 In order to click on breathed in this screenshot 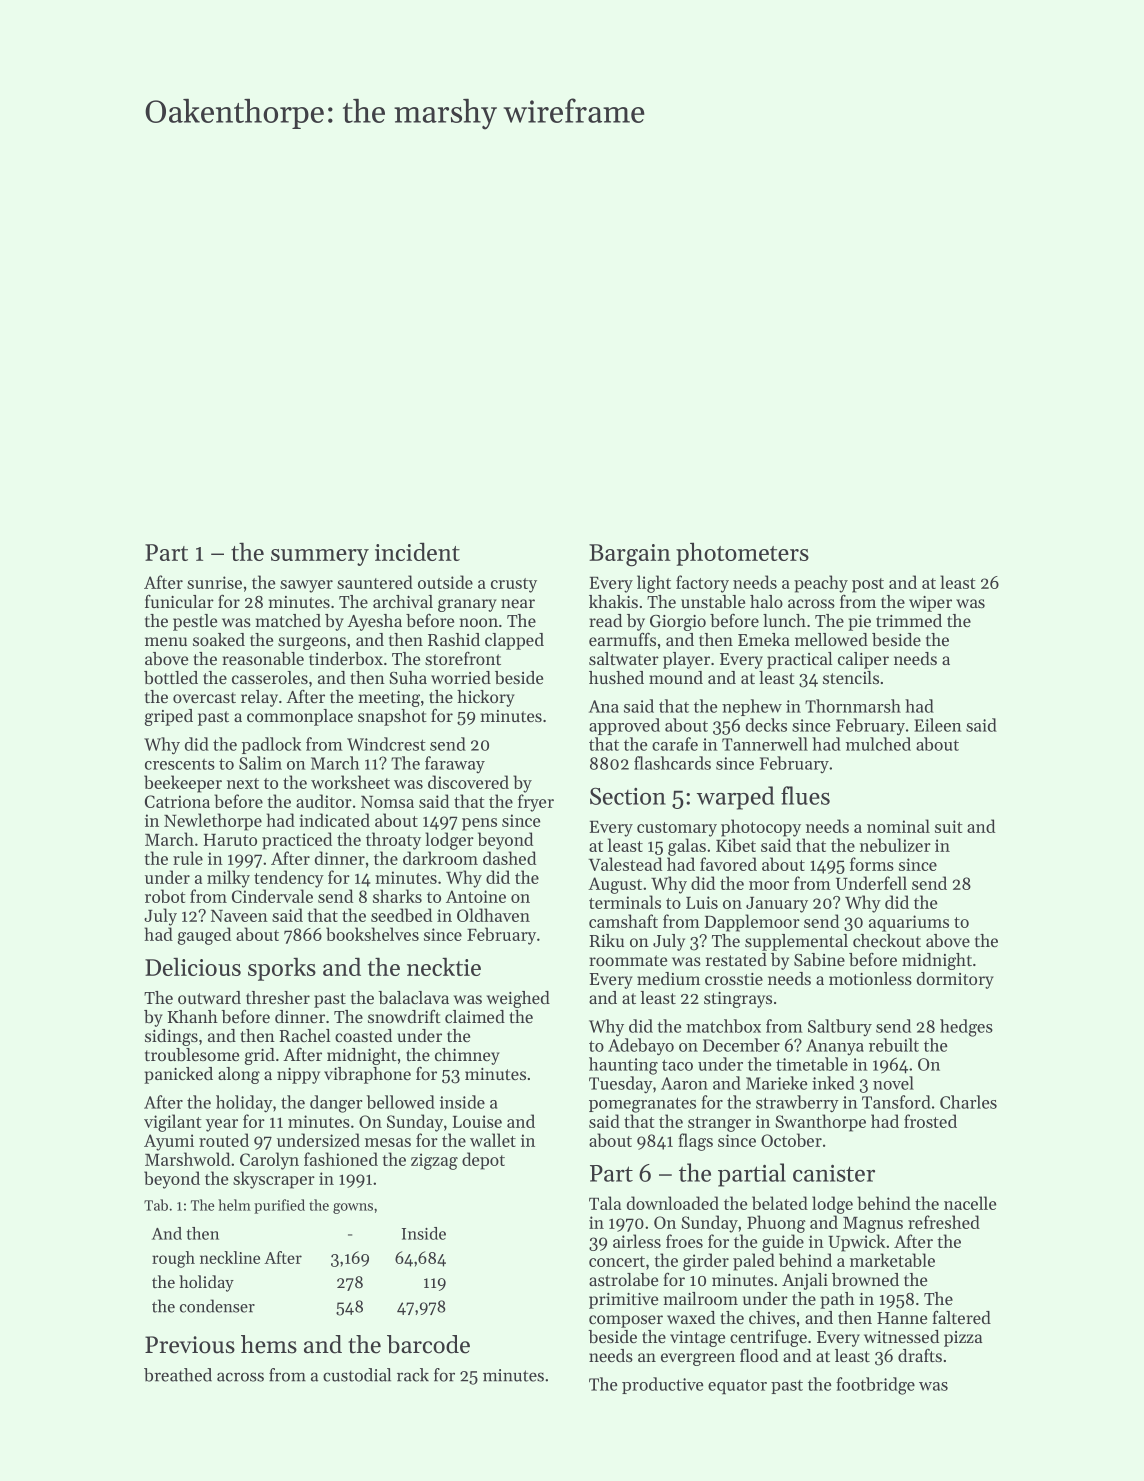, I will do `click(178, 1375)`.
